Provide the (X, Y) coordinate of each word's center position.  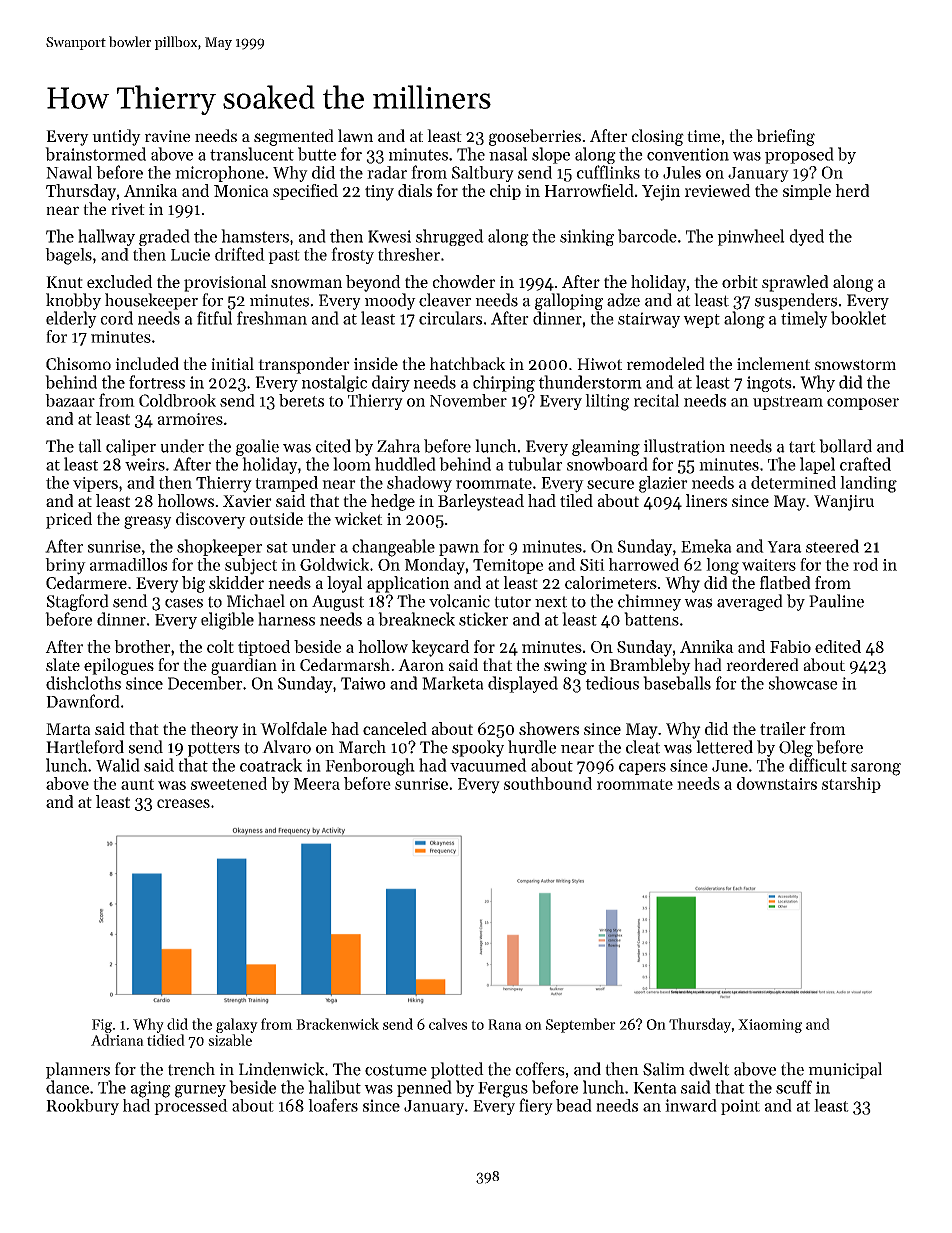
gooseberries (535, 137)
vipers (95, 484)
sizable (230, 1040)
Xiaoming (770, 1026)
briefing (785, 137)
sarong (876, 769)
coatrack (271, 765)
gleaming (606, 447)
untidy (116, 137)
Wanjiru (844, 503)
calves (448, 1024)
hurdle (532, 747)
